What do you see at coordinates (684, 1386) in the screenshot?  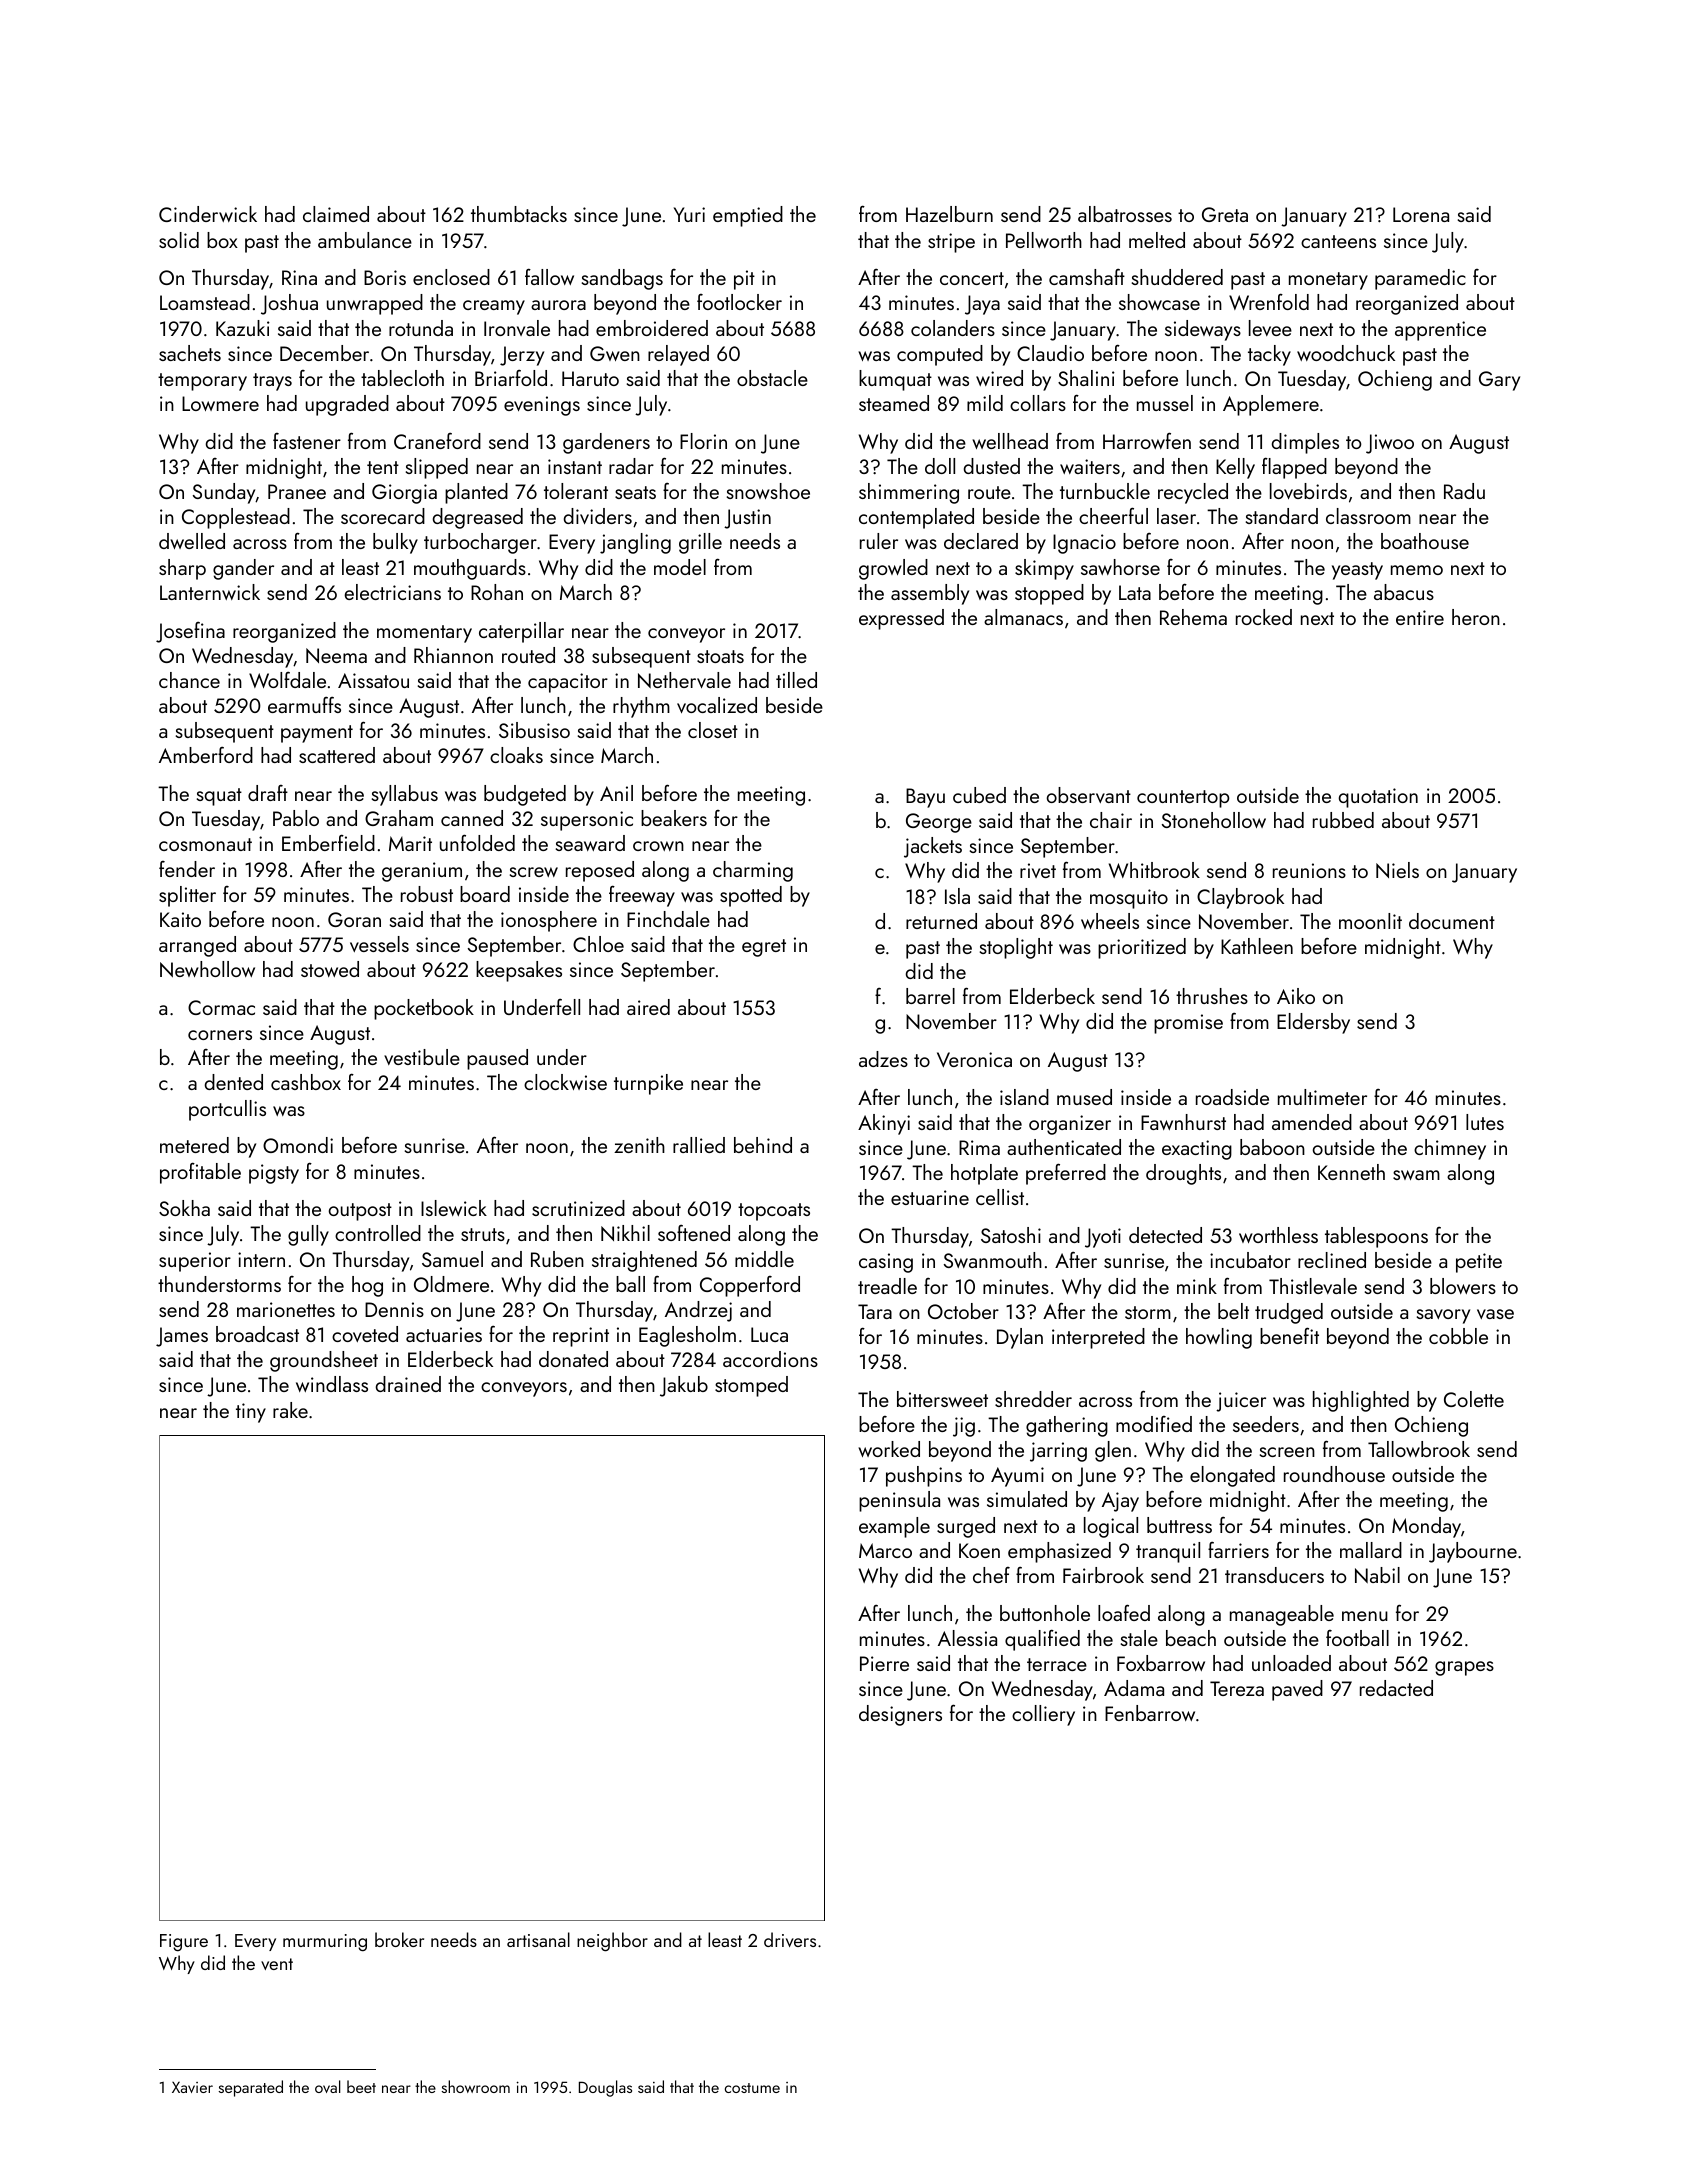 I see `Jakub` at bounding box center [684, 1386].
